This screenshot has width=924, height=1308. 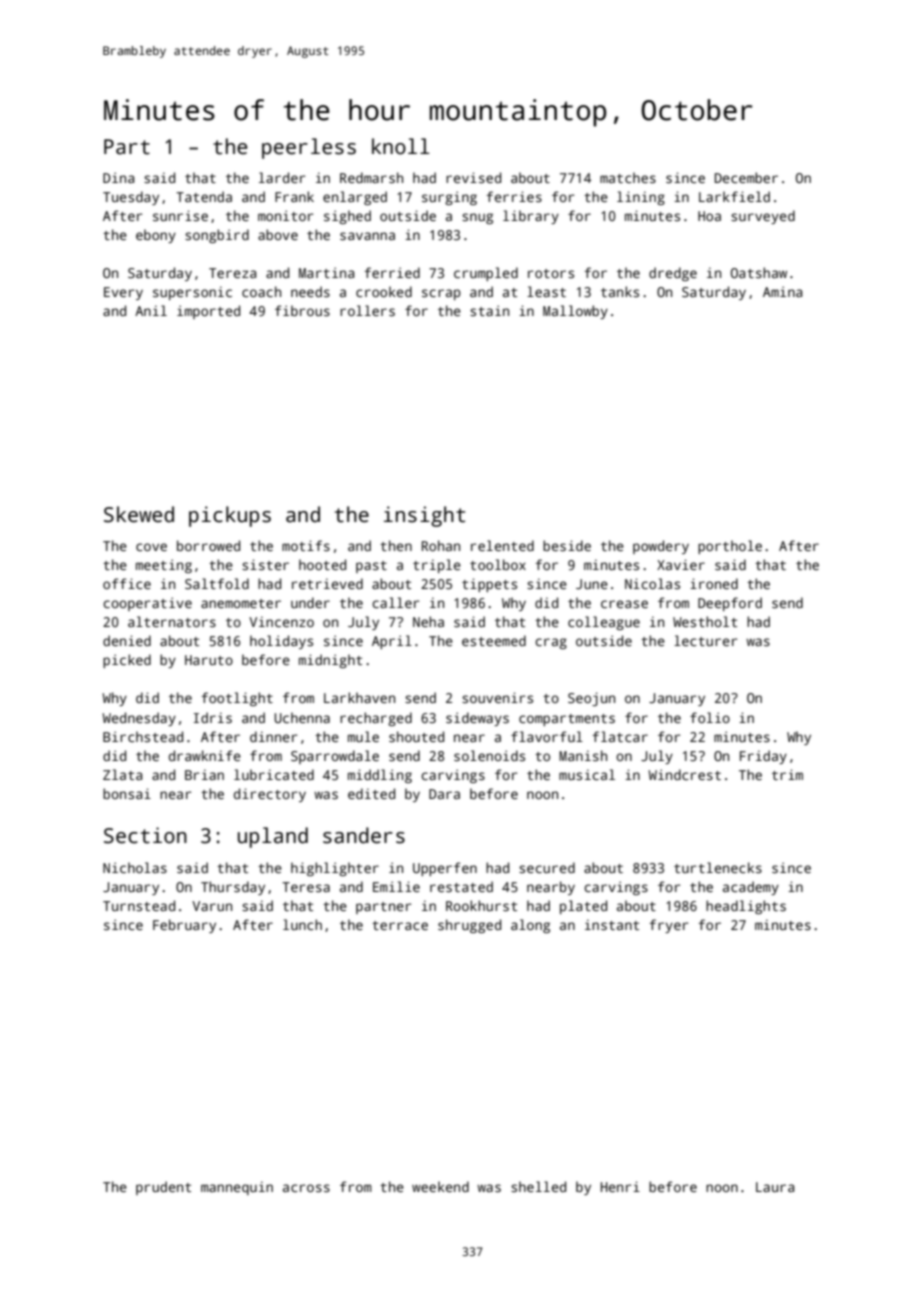 What do you see at coordinates (282, 177) in the screenshot?
I see `larder` at bounding box center [282, 177].
